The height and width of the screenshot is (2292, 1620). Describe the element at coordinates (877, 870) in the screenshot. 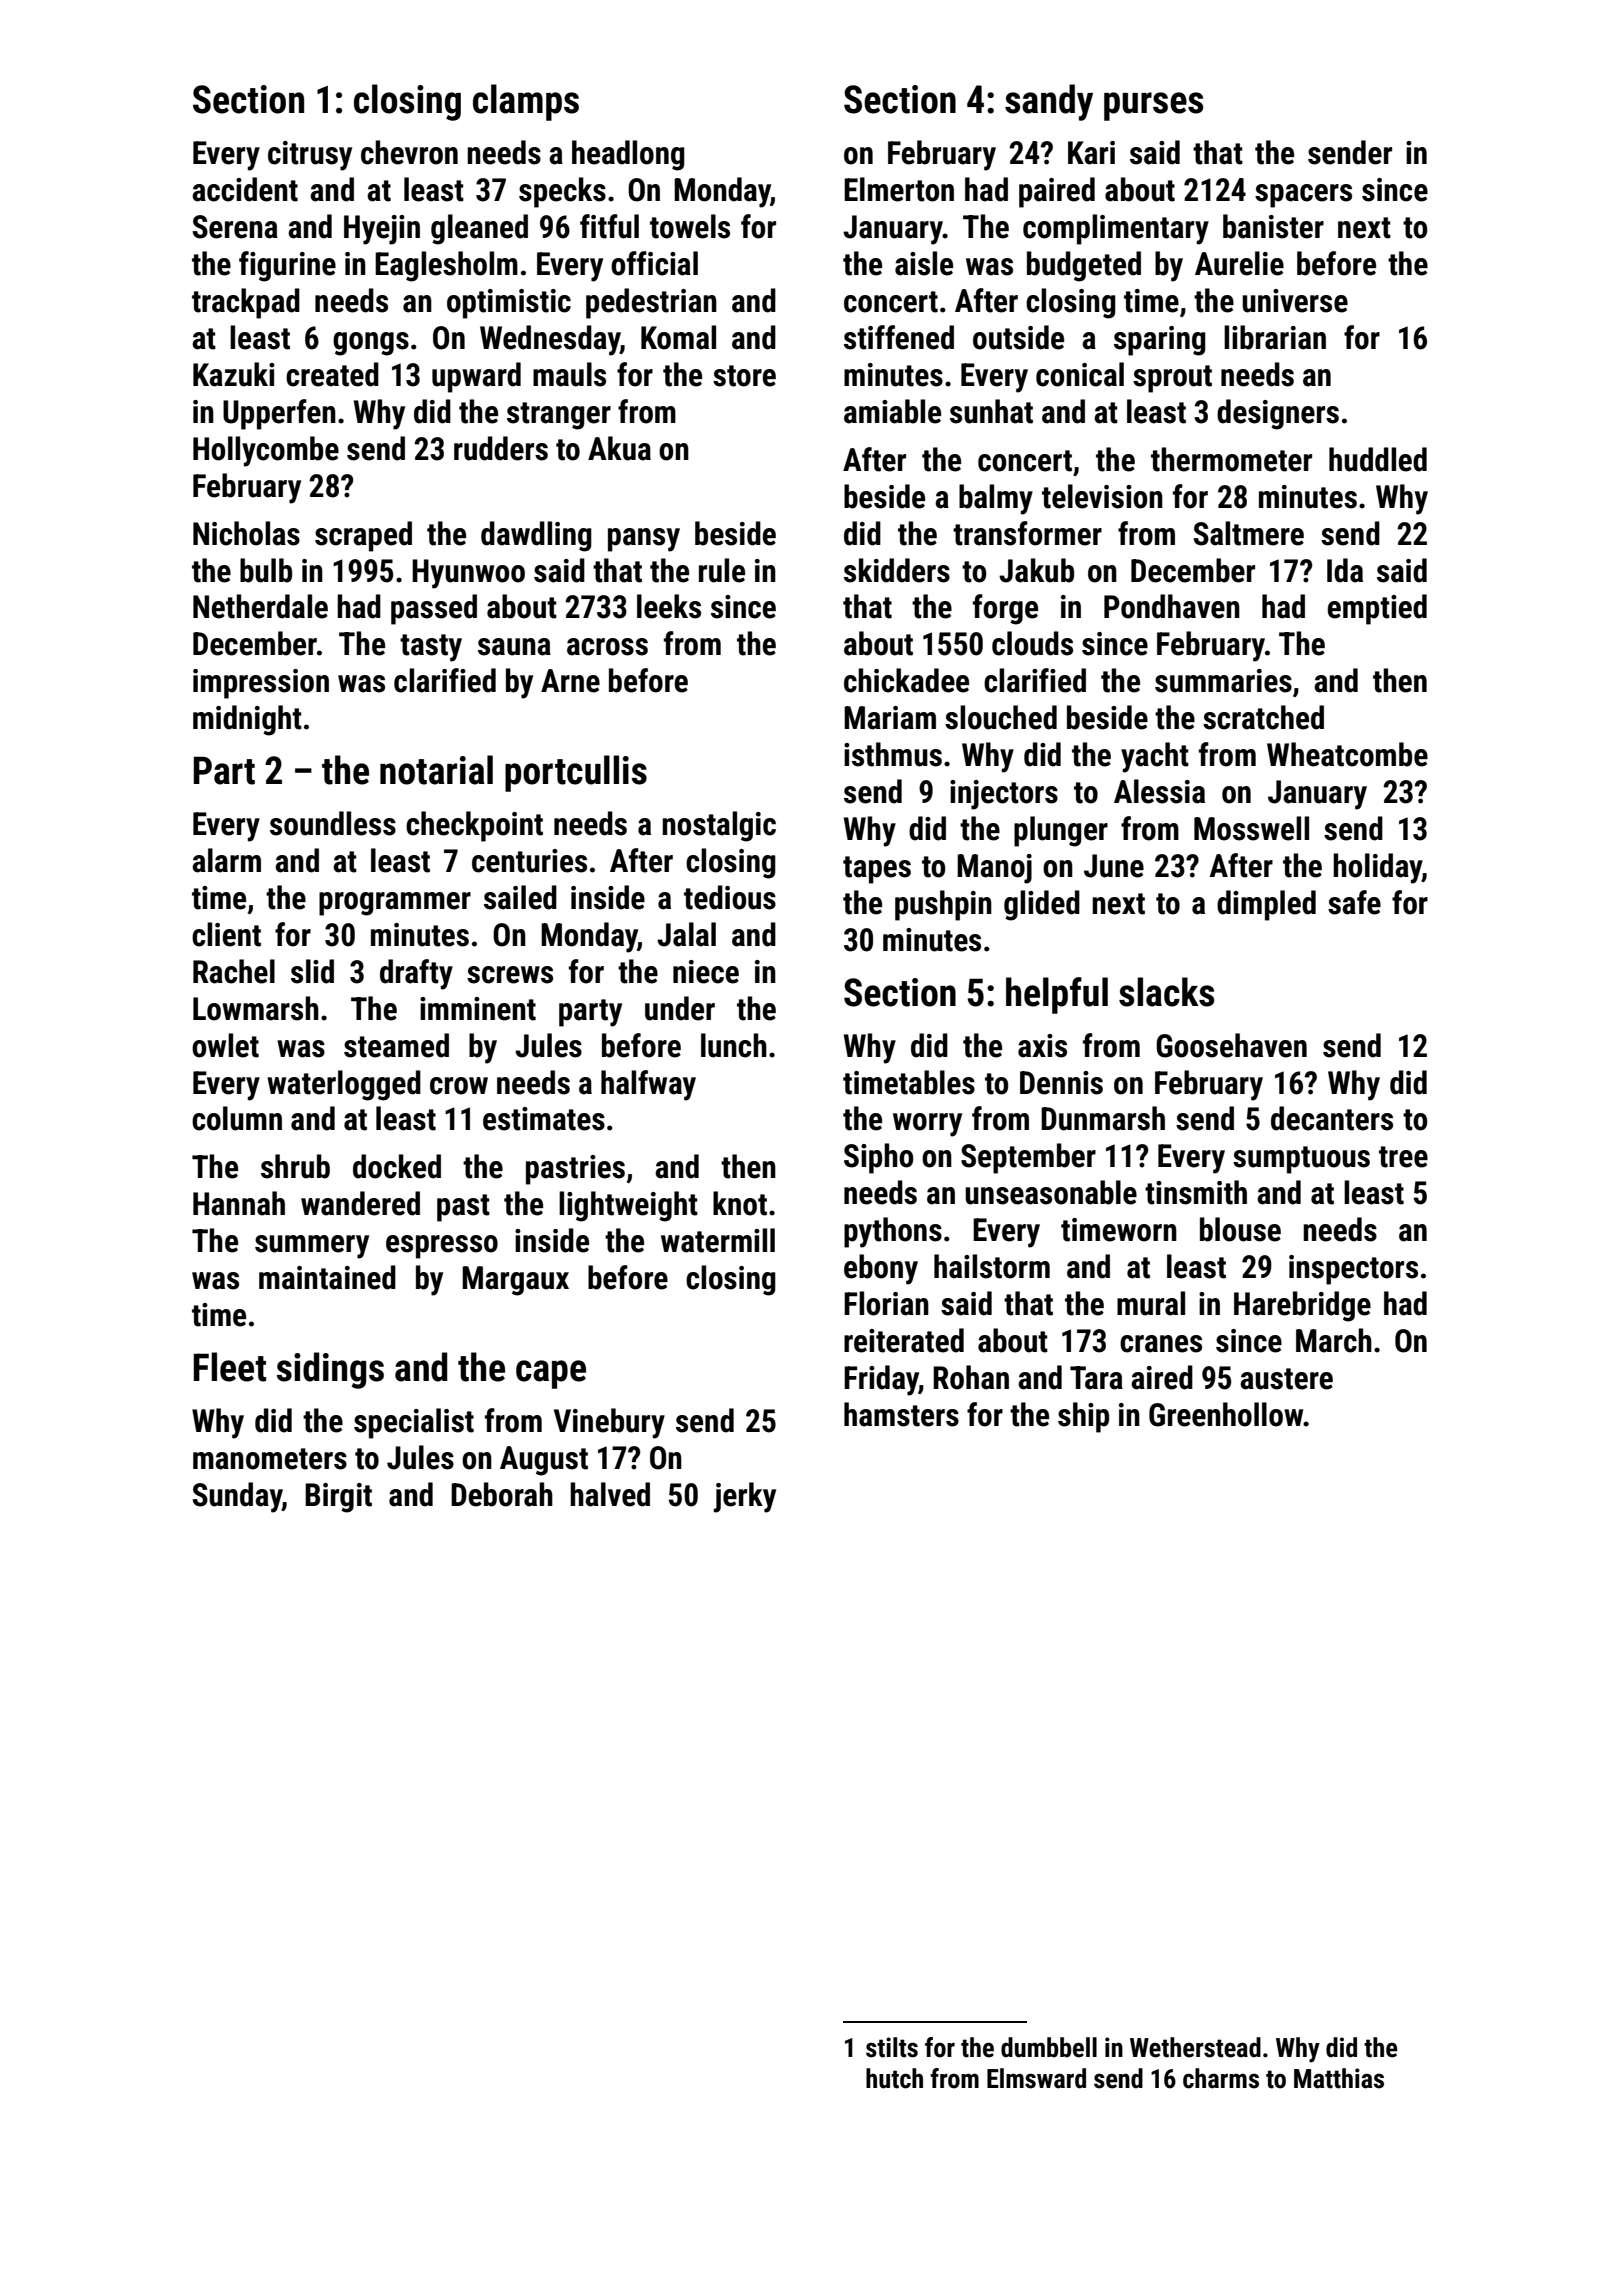

I see `tapes` at that location.
